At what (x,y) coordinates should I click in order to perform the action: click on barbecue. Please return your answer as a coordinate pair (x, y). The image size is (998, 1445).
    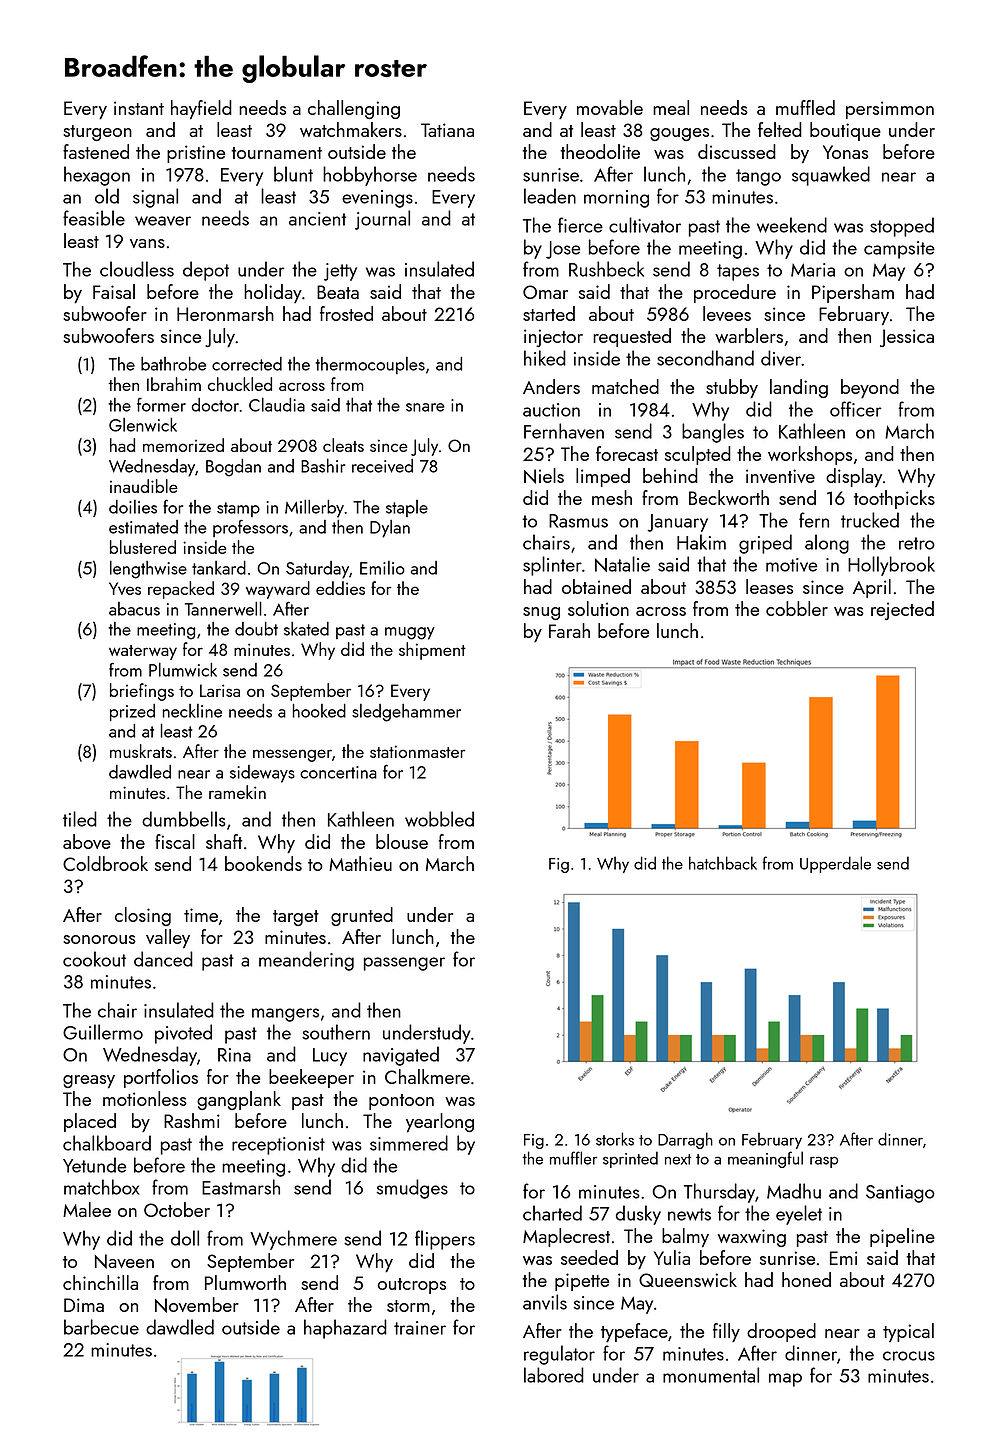
    Looking at the image, I should click on (101, 1327).
